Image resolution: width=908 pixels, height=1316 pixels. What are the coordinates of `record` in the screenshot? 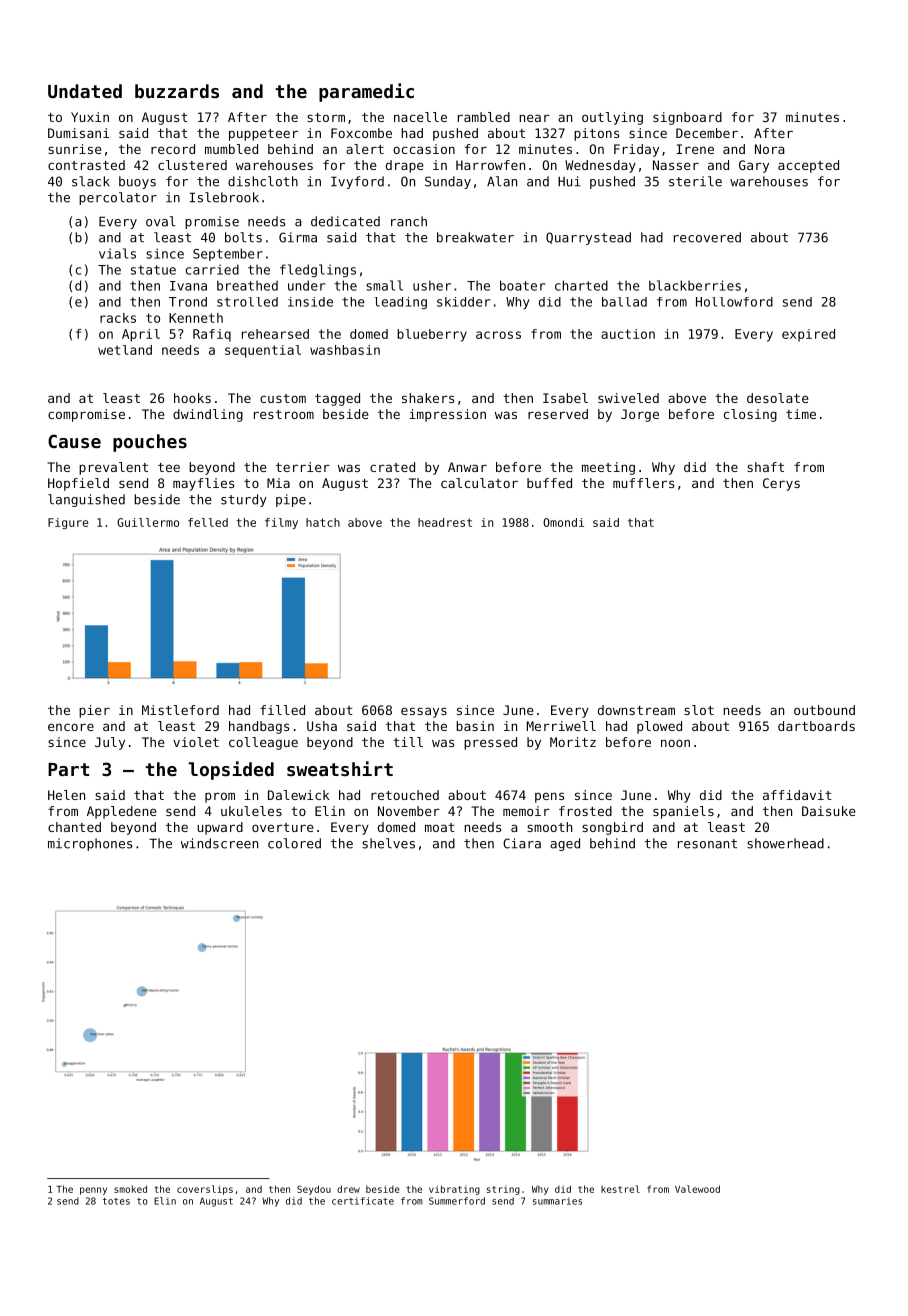 It's located at (173, 149).
